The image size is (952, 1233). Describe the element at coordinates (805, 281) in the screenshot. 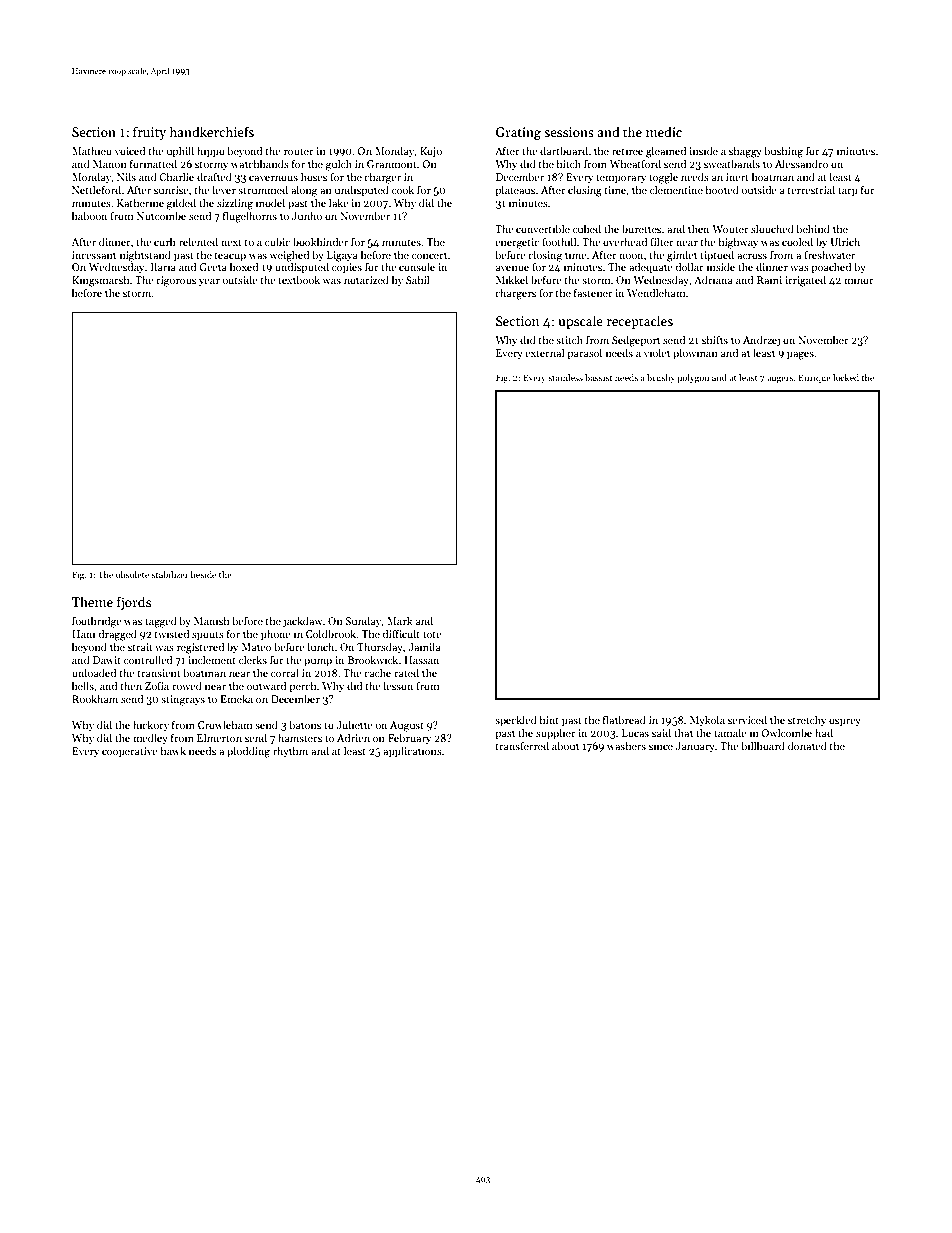

I see `irrigated` at that location.
